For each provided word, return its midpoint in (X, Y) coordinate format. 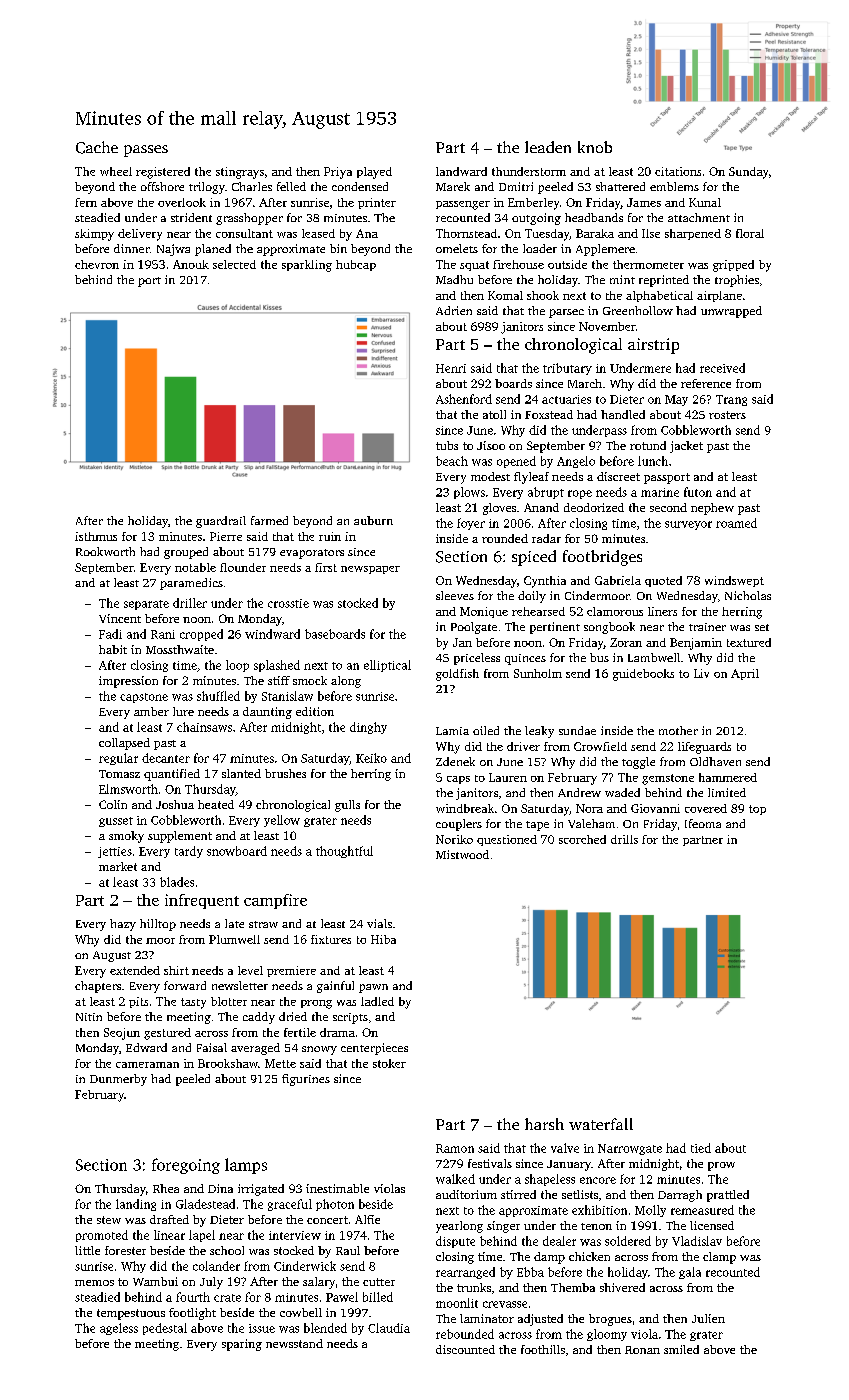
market (118, 866)
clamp (719, 1258)
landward (461, 171)
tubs (447, 445)
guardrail (221, 522)
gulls (347, 806)
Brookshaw (228, 1063)
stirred (518, 1194)
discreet (618, 476)
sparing (242, 1345)
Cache (97, 147)
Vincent (120, 618)
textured (749, 642)
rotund (648, 445)
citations (678, 171)
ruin (330, 536)
